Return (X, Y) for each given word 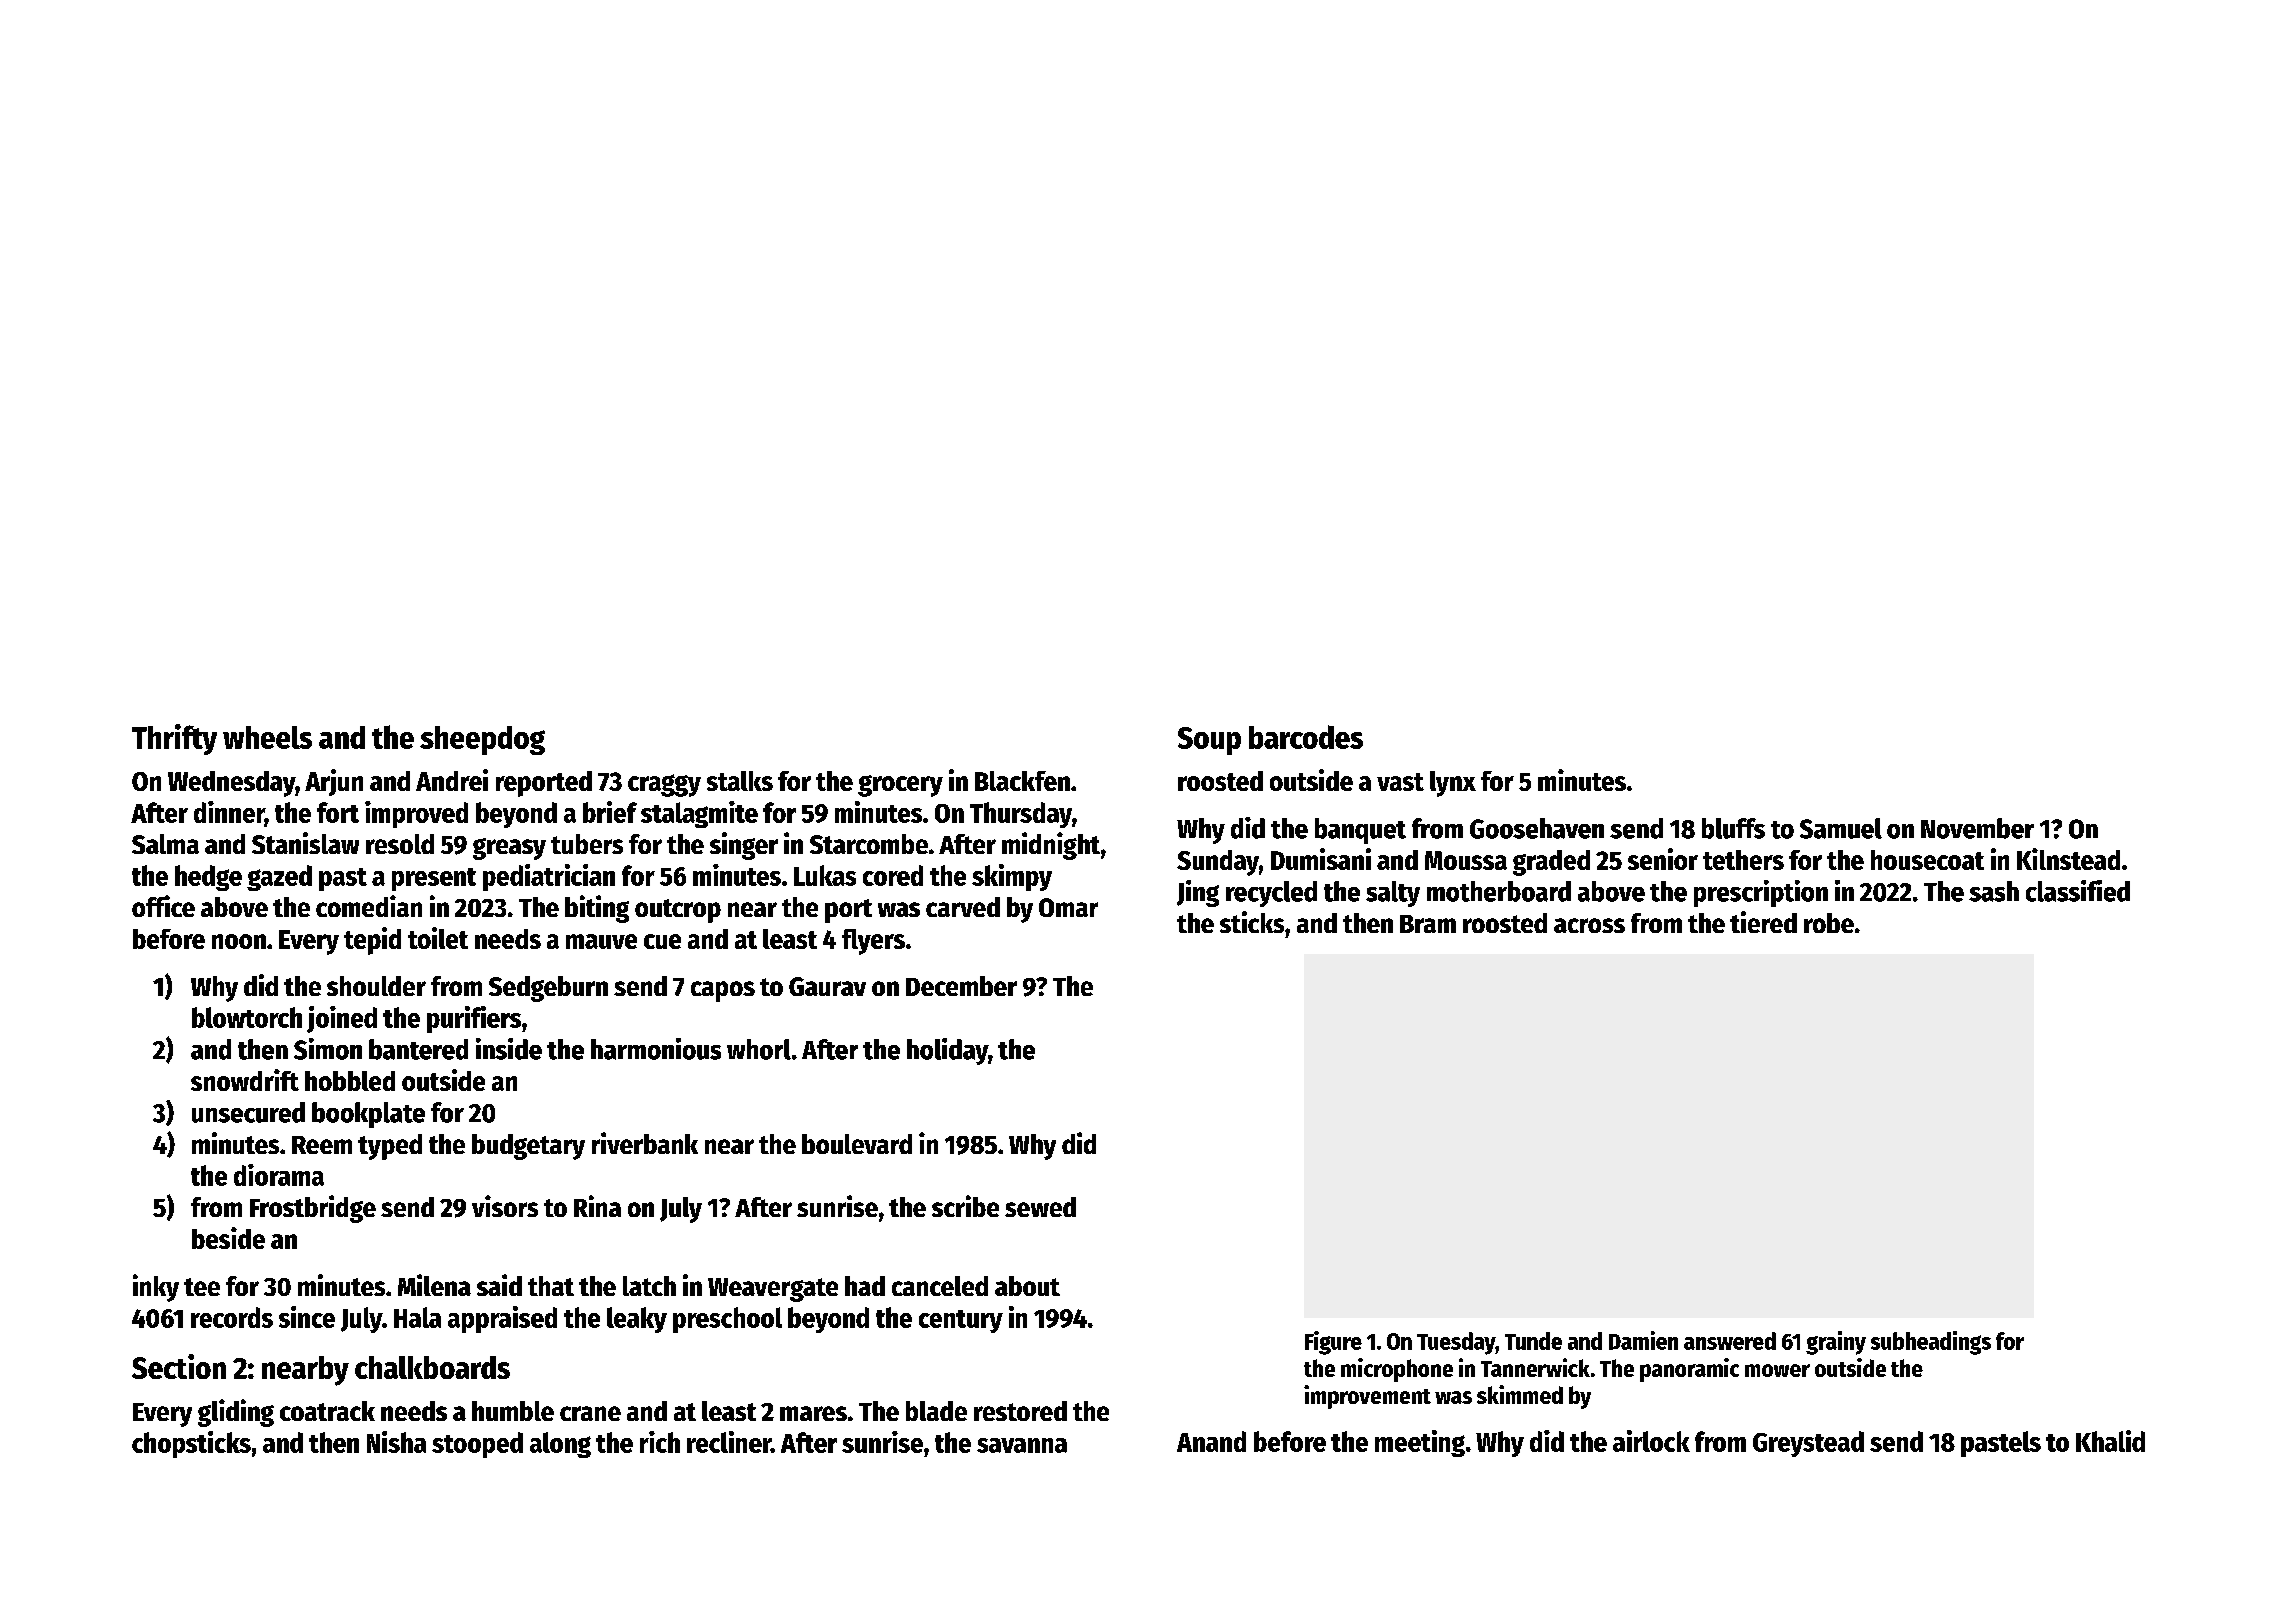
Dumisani (1321, 859)
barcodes (1306, 737)
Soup (1209, 741)
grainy (1836, 1343)
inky (156, 1288)
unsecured (248, 1112)
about (1027, 1286)
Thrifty (174, 739)
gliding (236, 1413)
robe (1829, 923)
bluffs (1733, 828)
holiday (947, 1051)
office (163, 906)
